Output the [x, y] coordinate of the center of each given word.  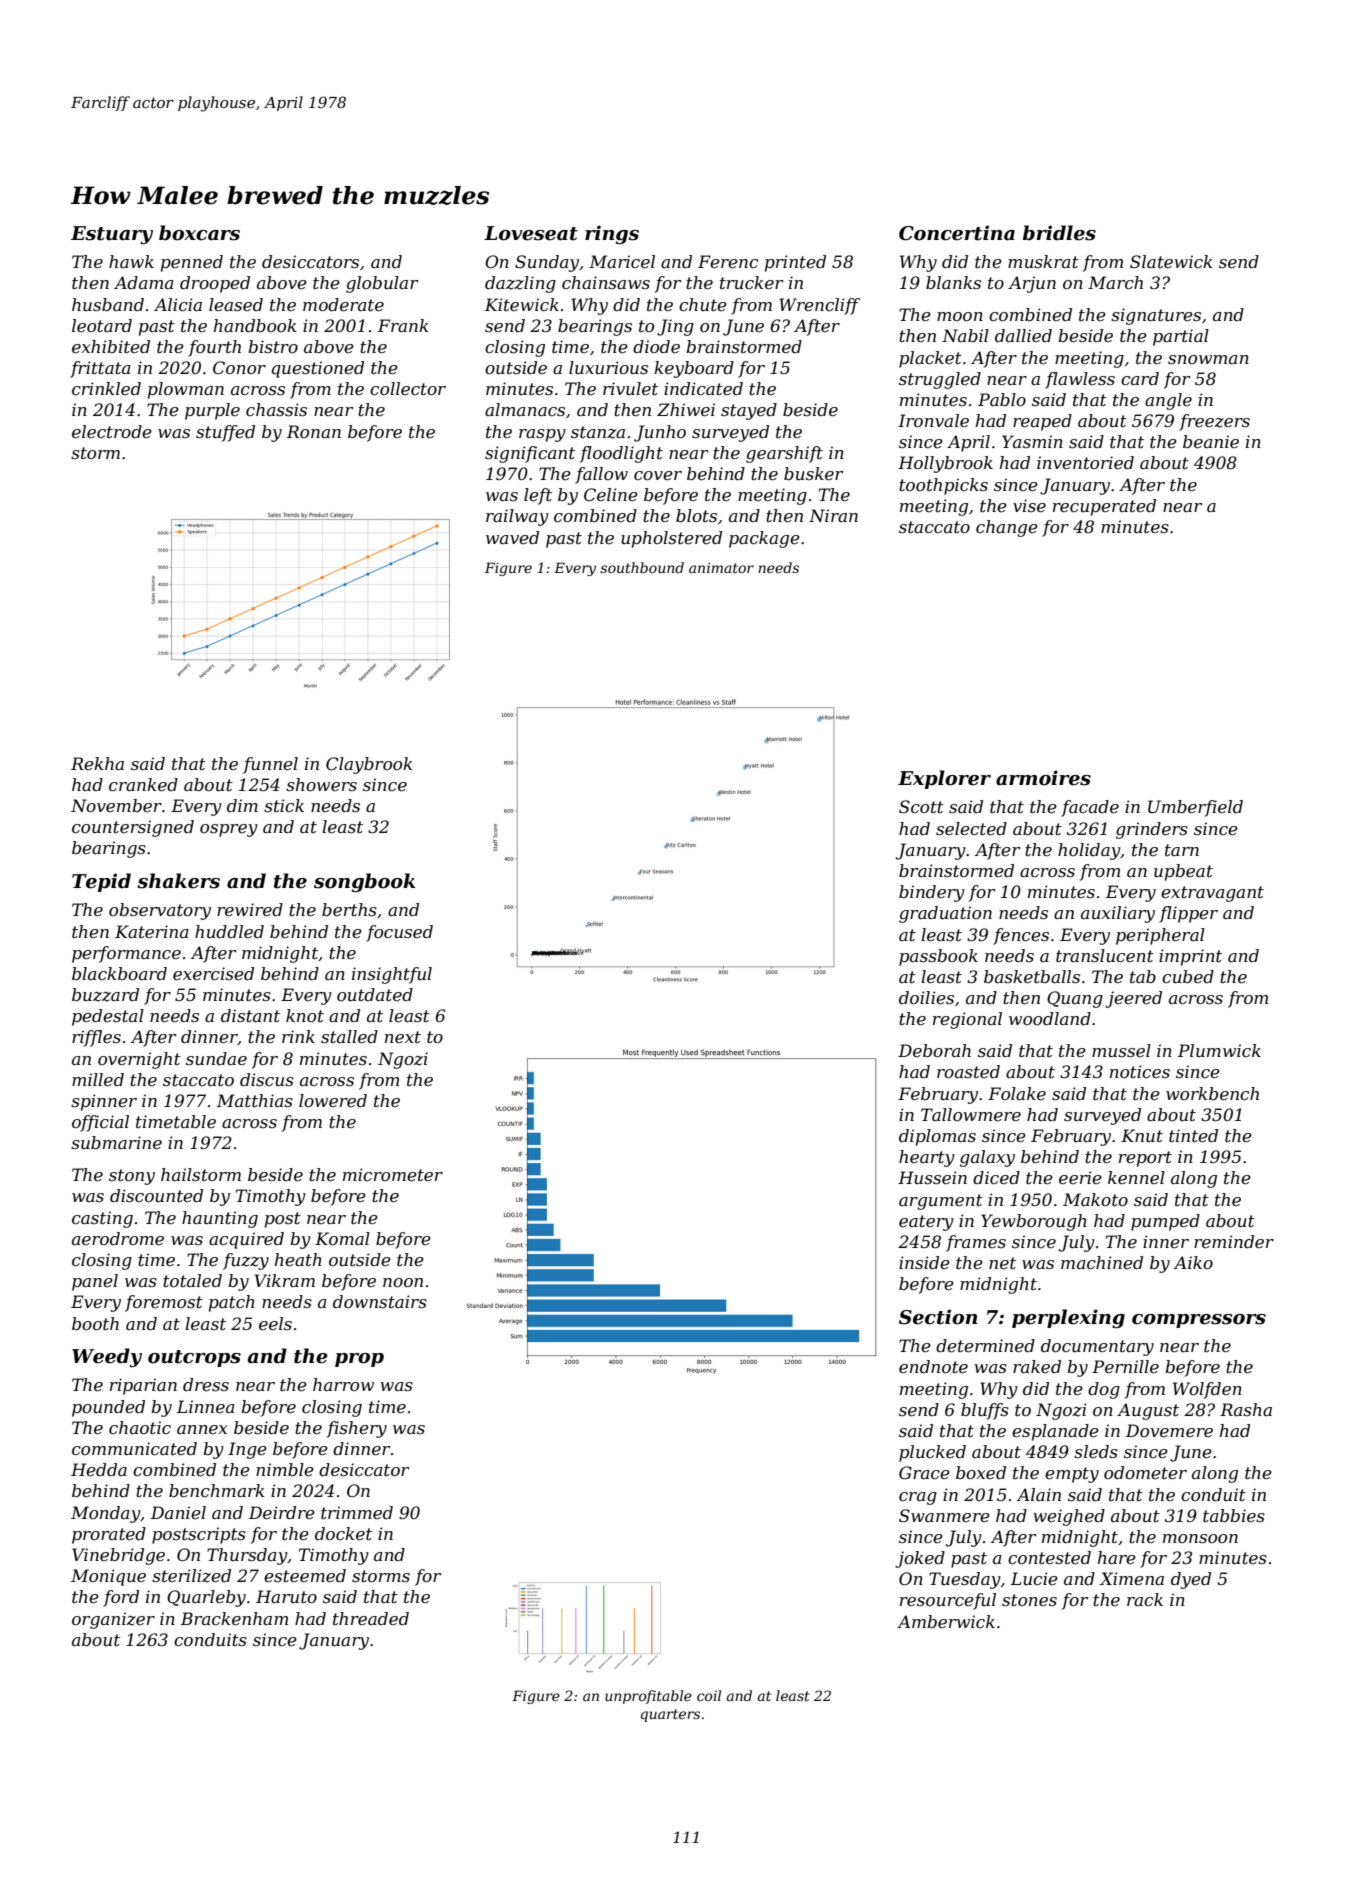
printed [795, 263]
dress [206, 1384]
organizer [113, 1620]
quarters [670, 1715]
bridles [1059, 233]
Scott [921, 806]
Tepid [101, 882]
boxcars [199, 233]
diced [996, 1177]
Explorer [944, 779]
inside [924, 1262]
